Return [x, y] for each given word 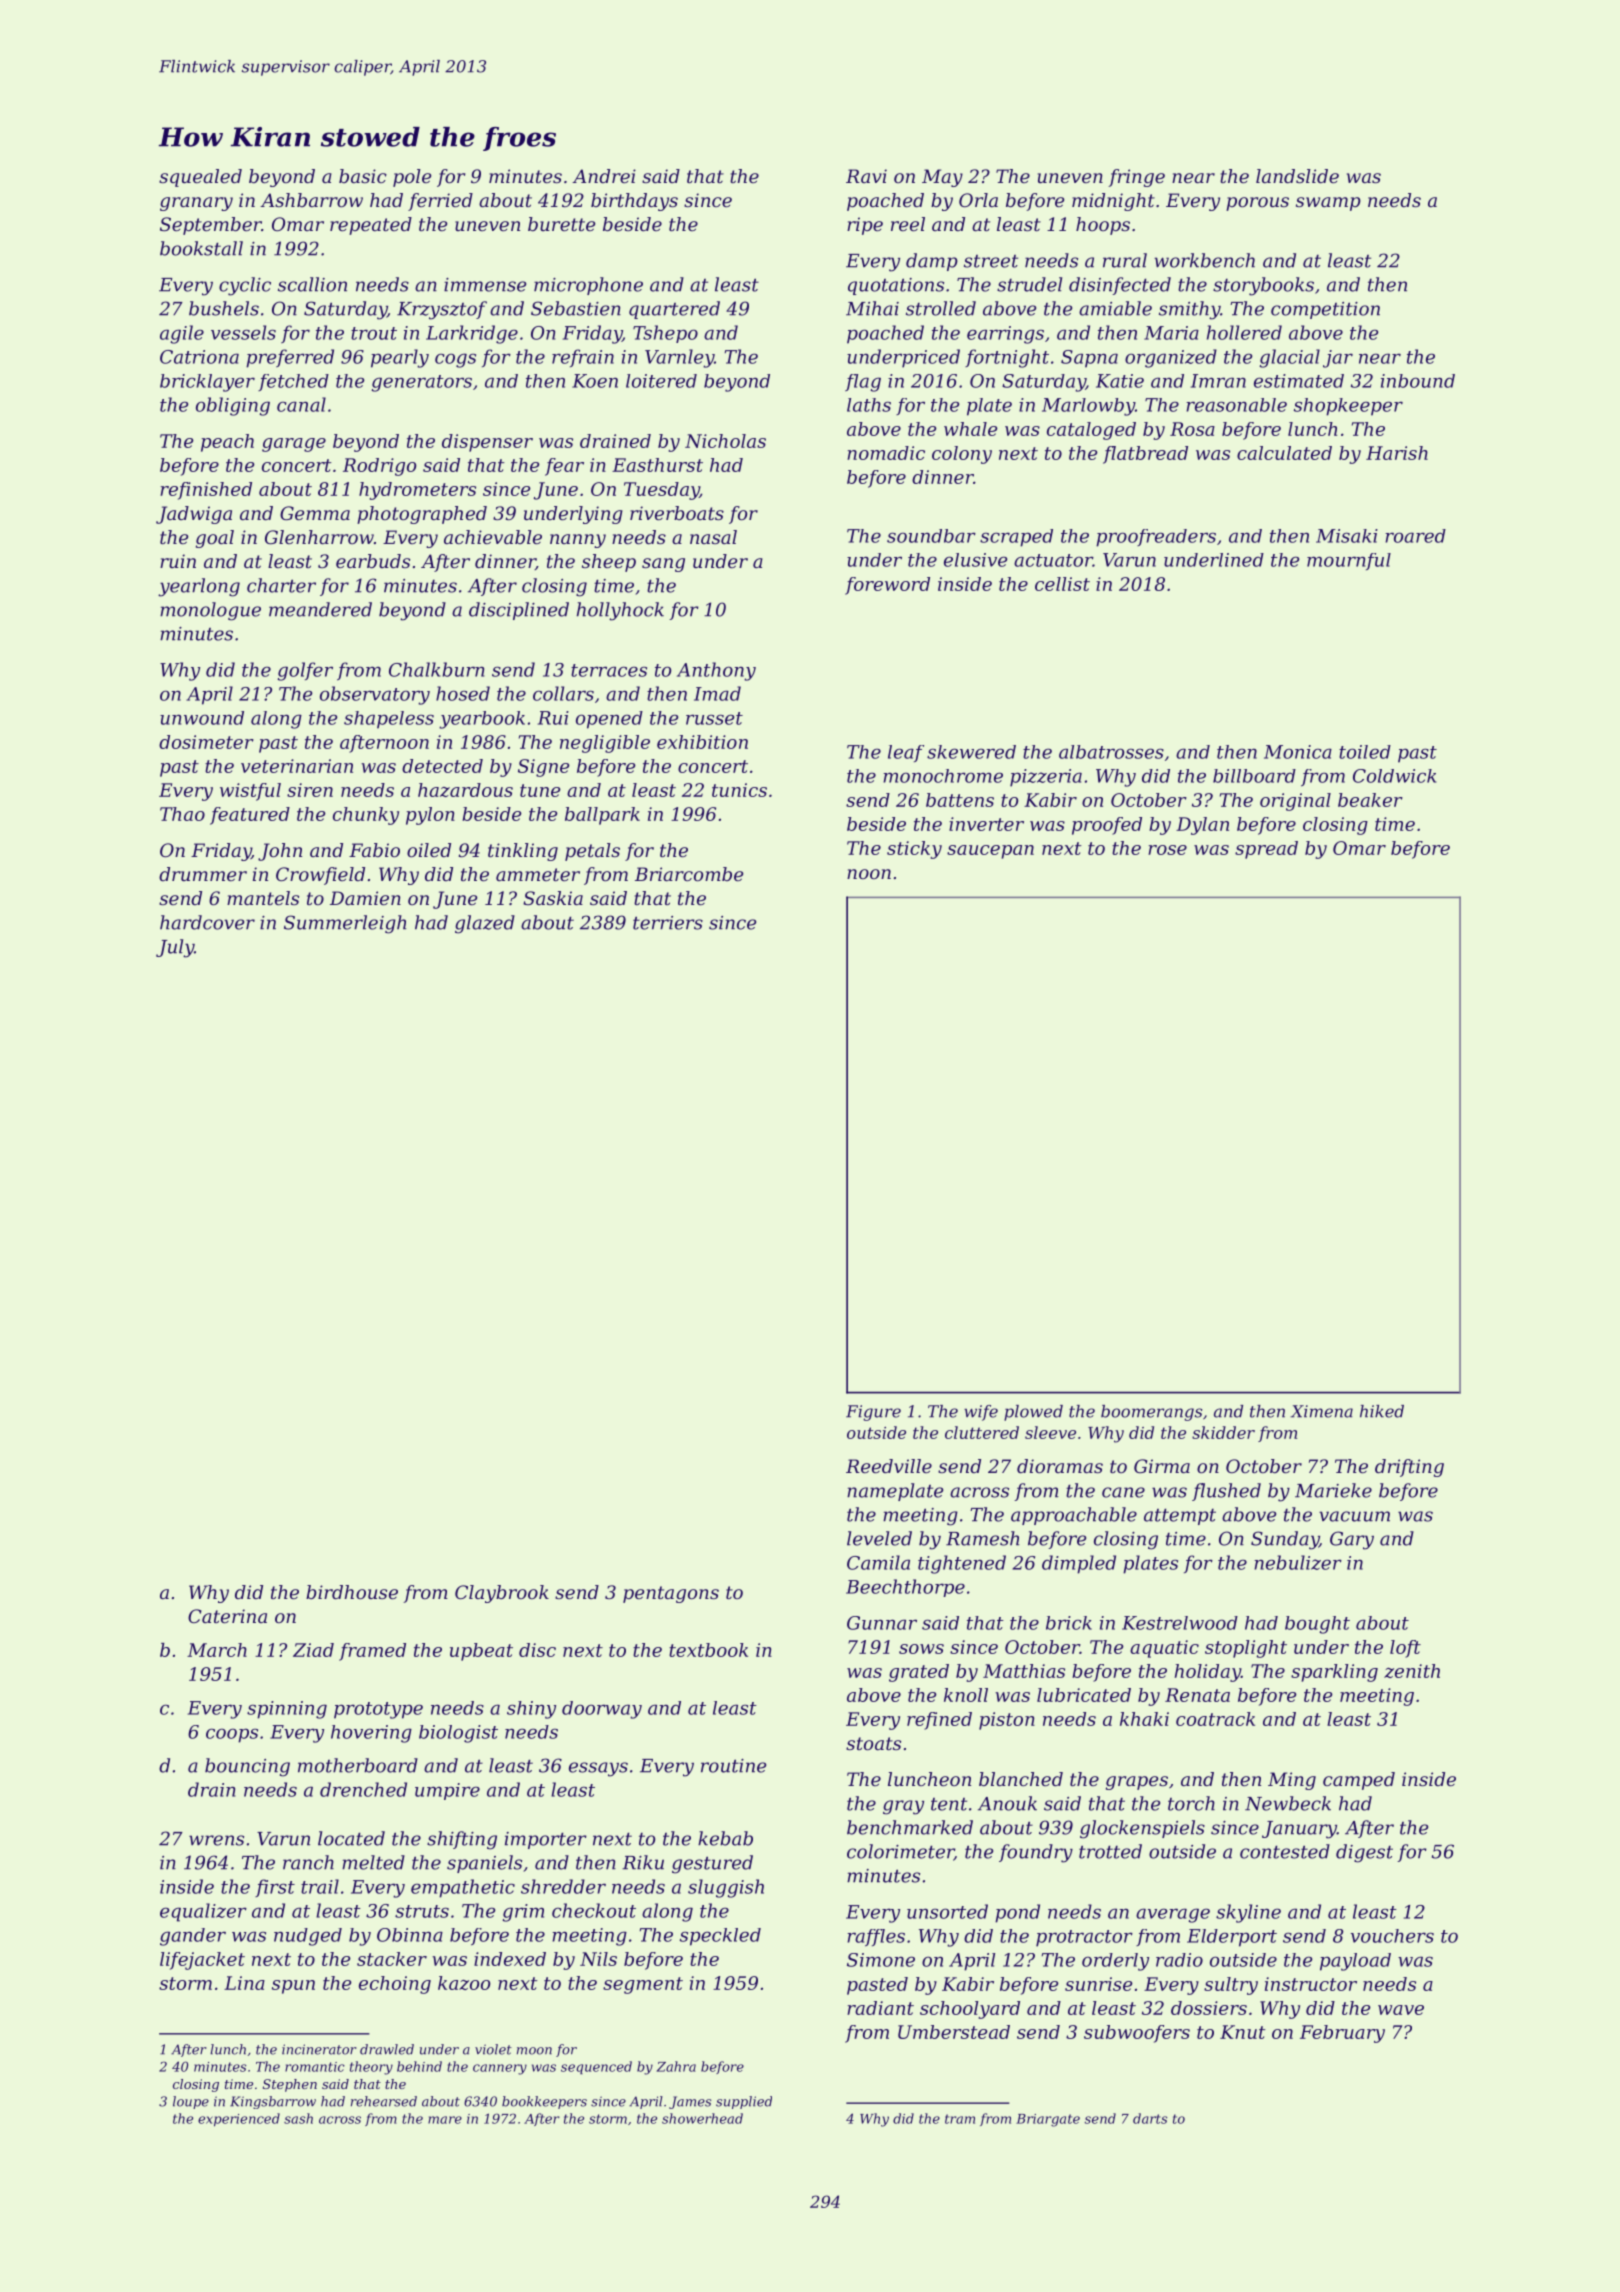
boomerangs [1151, 1413]
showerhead [702, 2118]
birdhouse [352, 1592]
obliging [233, 406]
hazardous [465, 790]
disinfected [1120, 286]
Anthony [716, 671]
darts [1150, 2118]
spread [1266, 850]
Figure [873, 1413]
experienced [239, 2120]
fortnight [1007, 358]
